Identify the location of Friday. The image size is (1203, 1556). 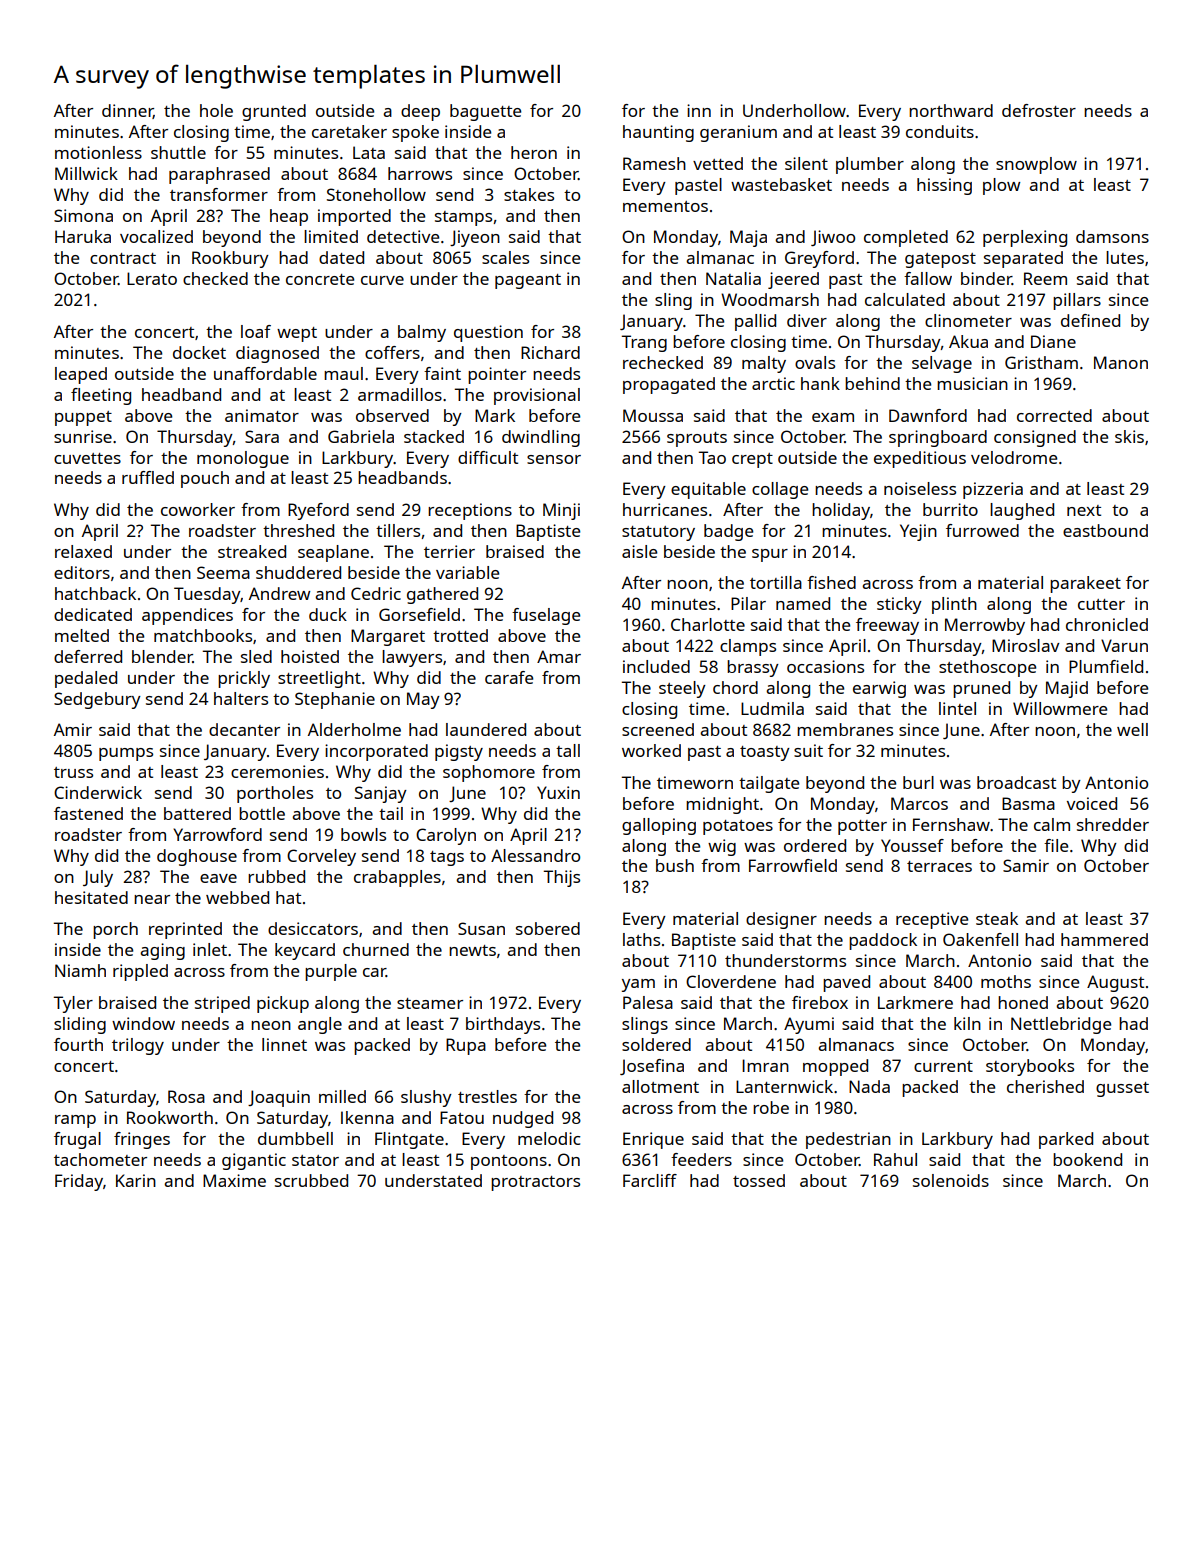
(79, 1182).
